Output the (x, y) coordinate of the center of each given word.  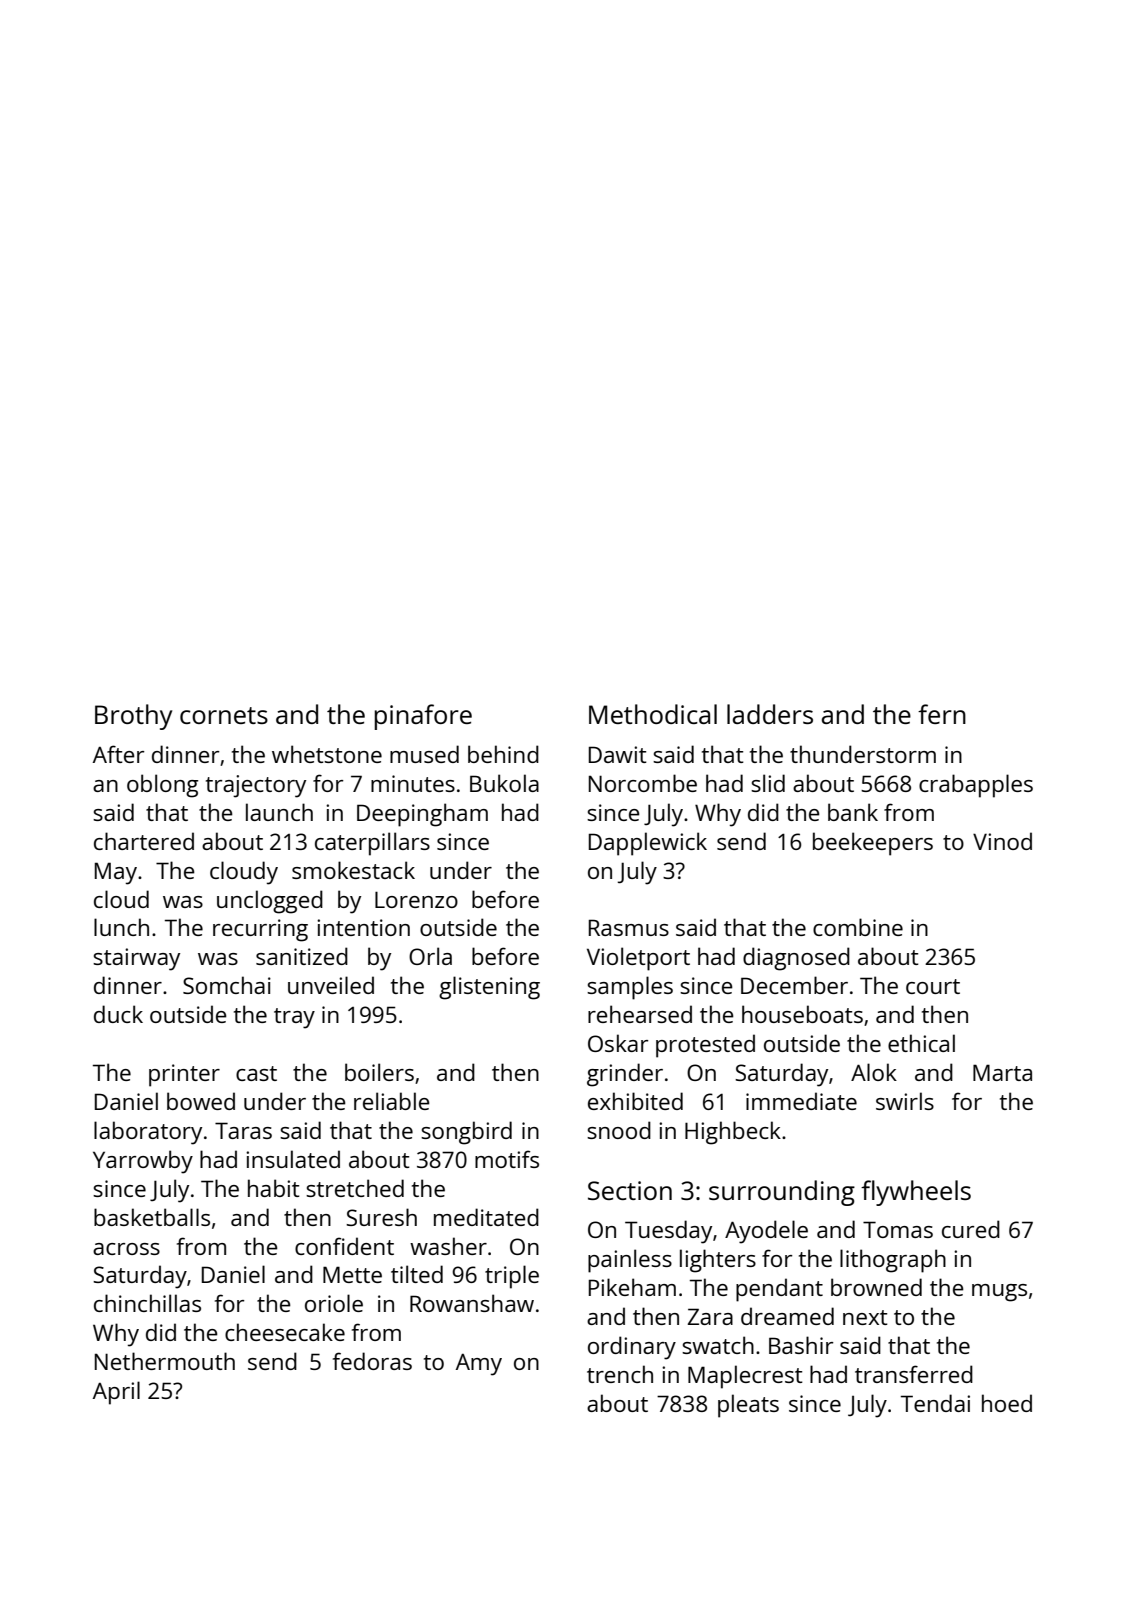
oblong (162, 786)
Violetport (638, 959)
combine (858, 927)
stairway (136, 959)
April (116, 1393)
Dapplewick (648, 844)
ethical (921, 1043)
